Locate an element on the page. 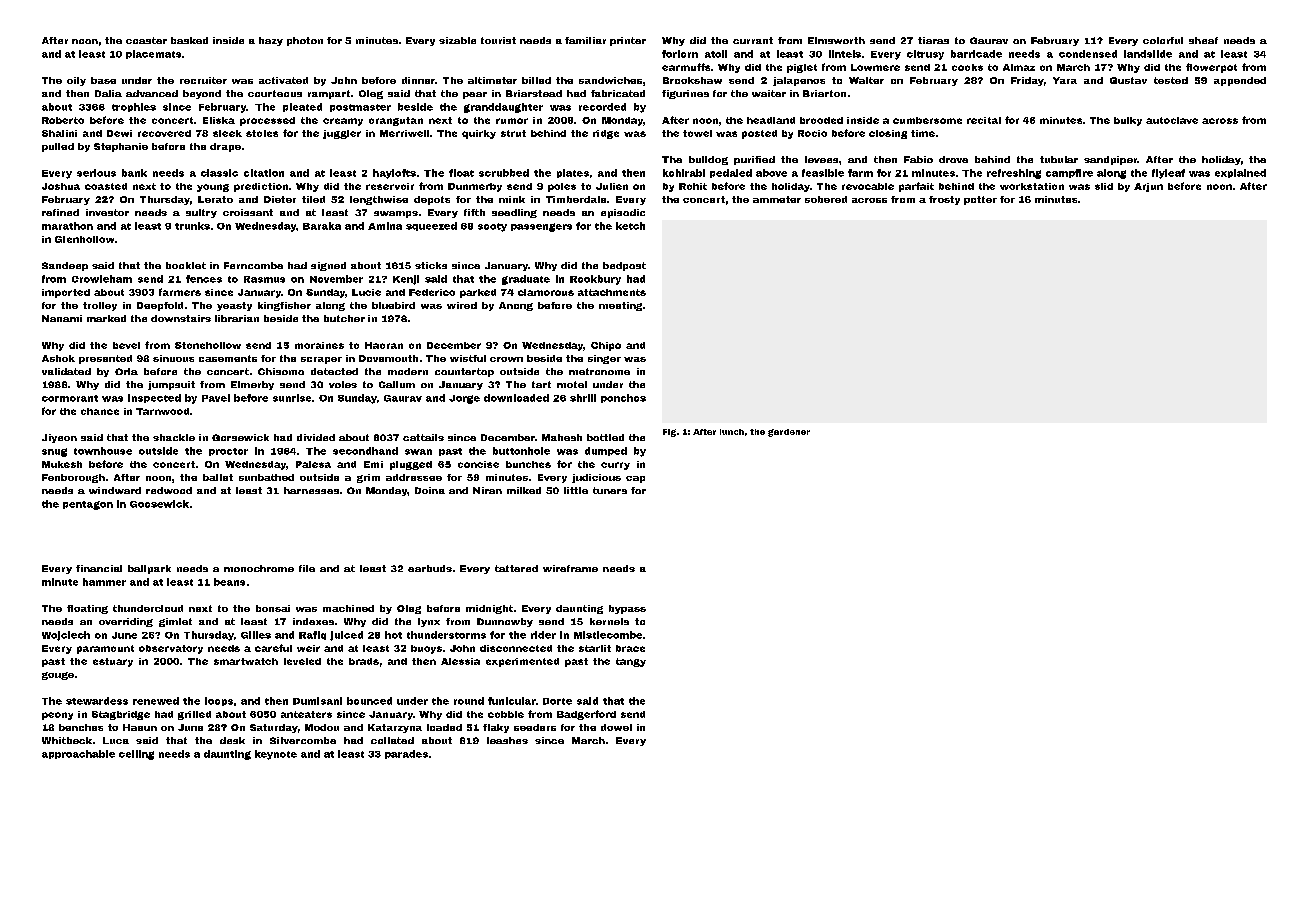 The width and height of the page is (1308, 924). currant is located at coordinates (753, 40).
